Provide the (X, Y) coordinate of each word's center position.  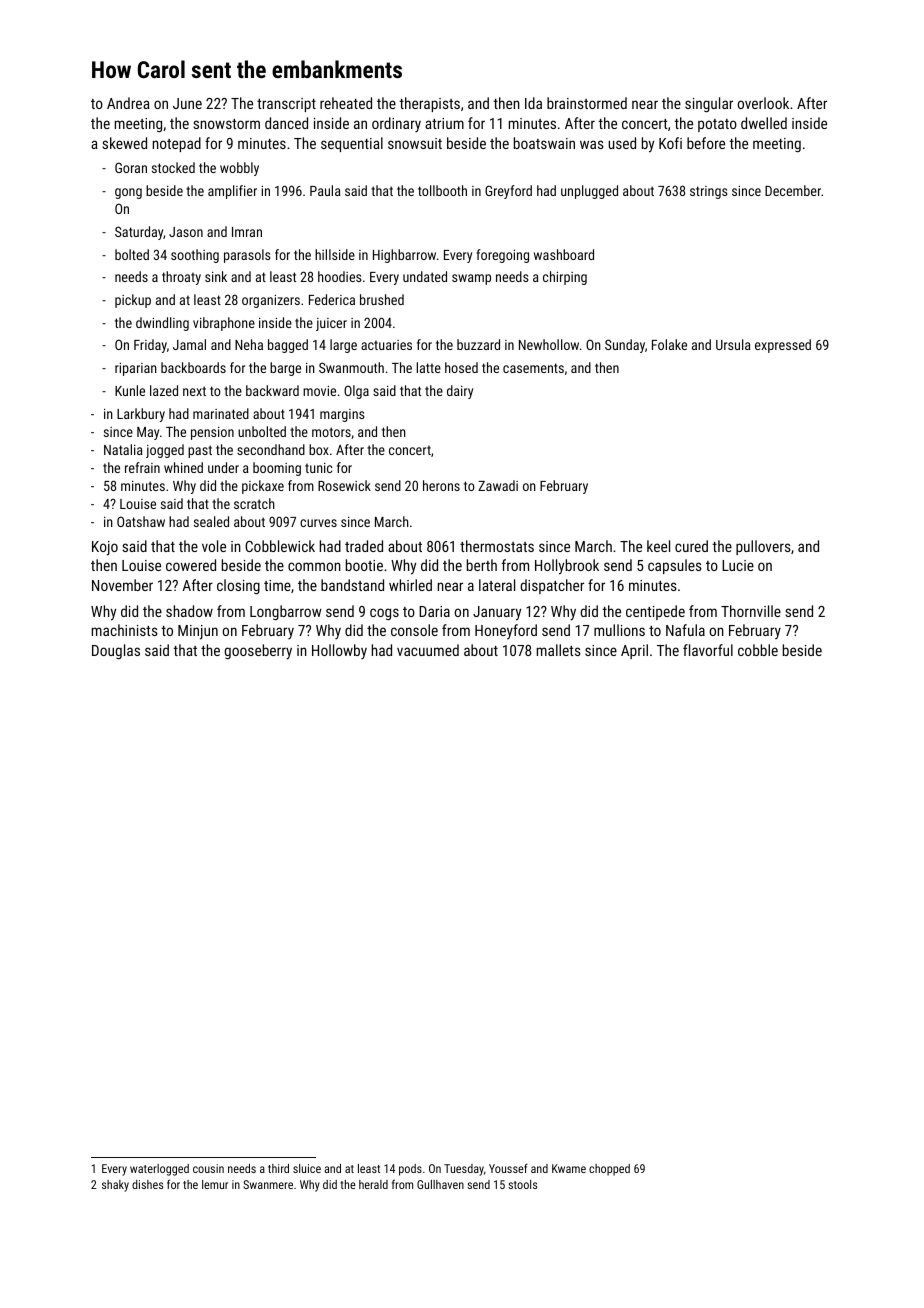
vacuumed (428, 650)
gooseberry (258, 652)
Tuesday (464, 1170)
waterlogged (159, 1170)
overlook (763, 103)
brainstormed (587, 103)
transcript (286, 105)
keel (658, 546)
